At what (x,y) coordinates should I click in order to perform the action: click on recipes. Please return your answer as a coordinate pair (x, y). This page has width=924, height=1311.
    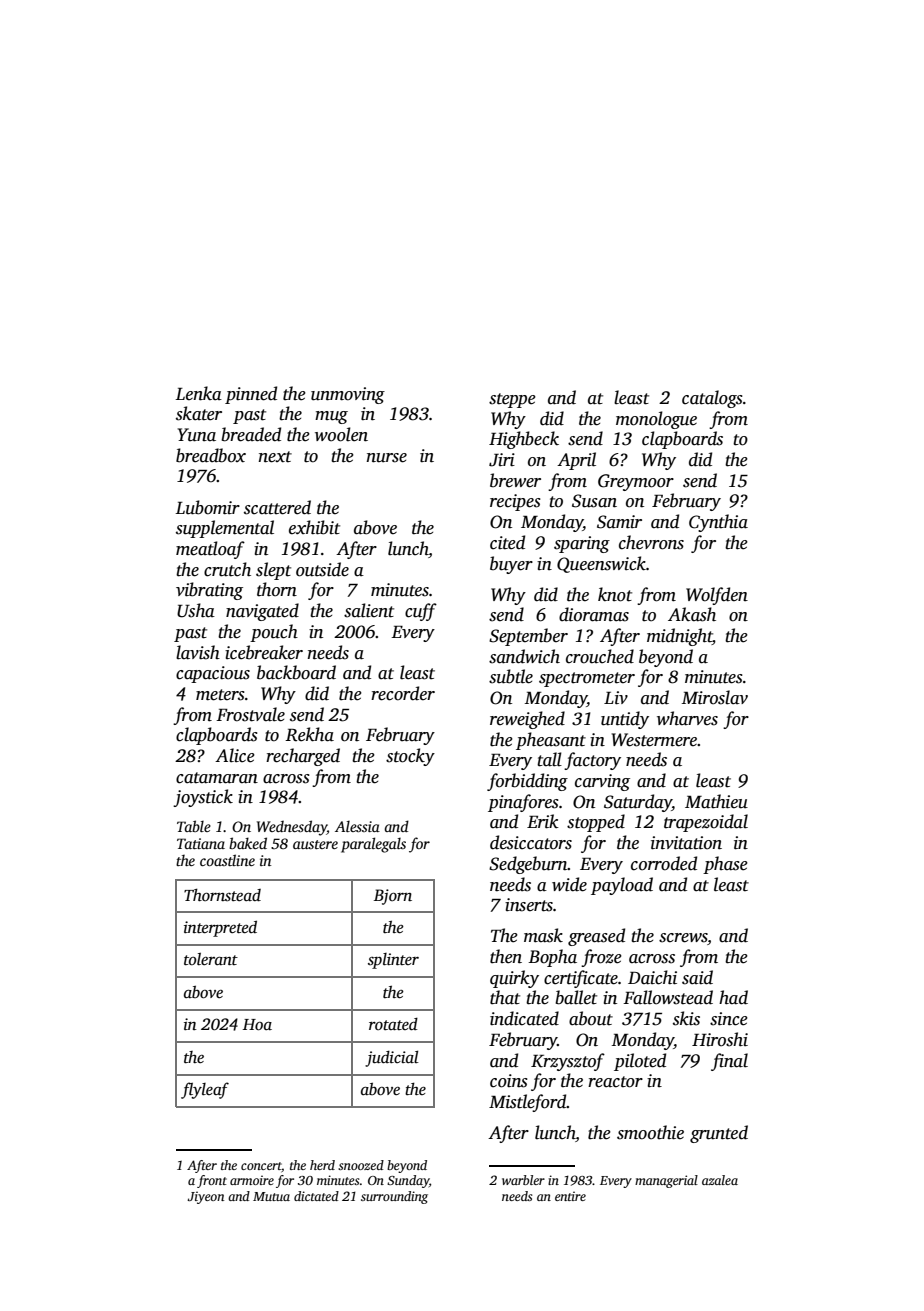
    Looking at the image, I should click on (515, 502).
